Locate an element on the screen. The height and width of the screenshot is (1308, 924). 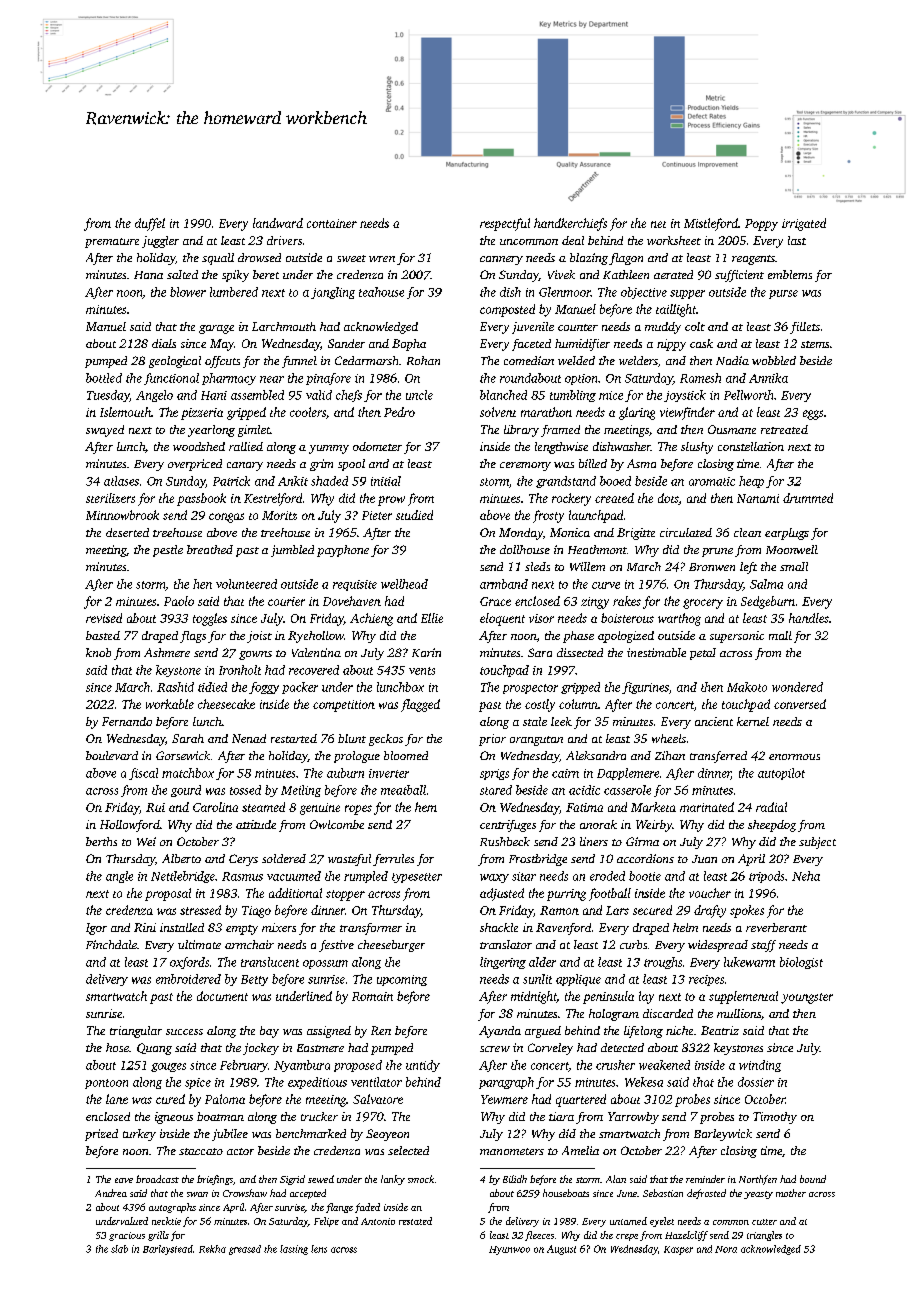
Rashid is located at coordinates (175, 687).
